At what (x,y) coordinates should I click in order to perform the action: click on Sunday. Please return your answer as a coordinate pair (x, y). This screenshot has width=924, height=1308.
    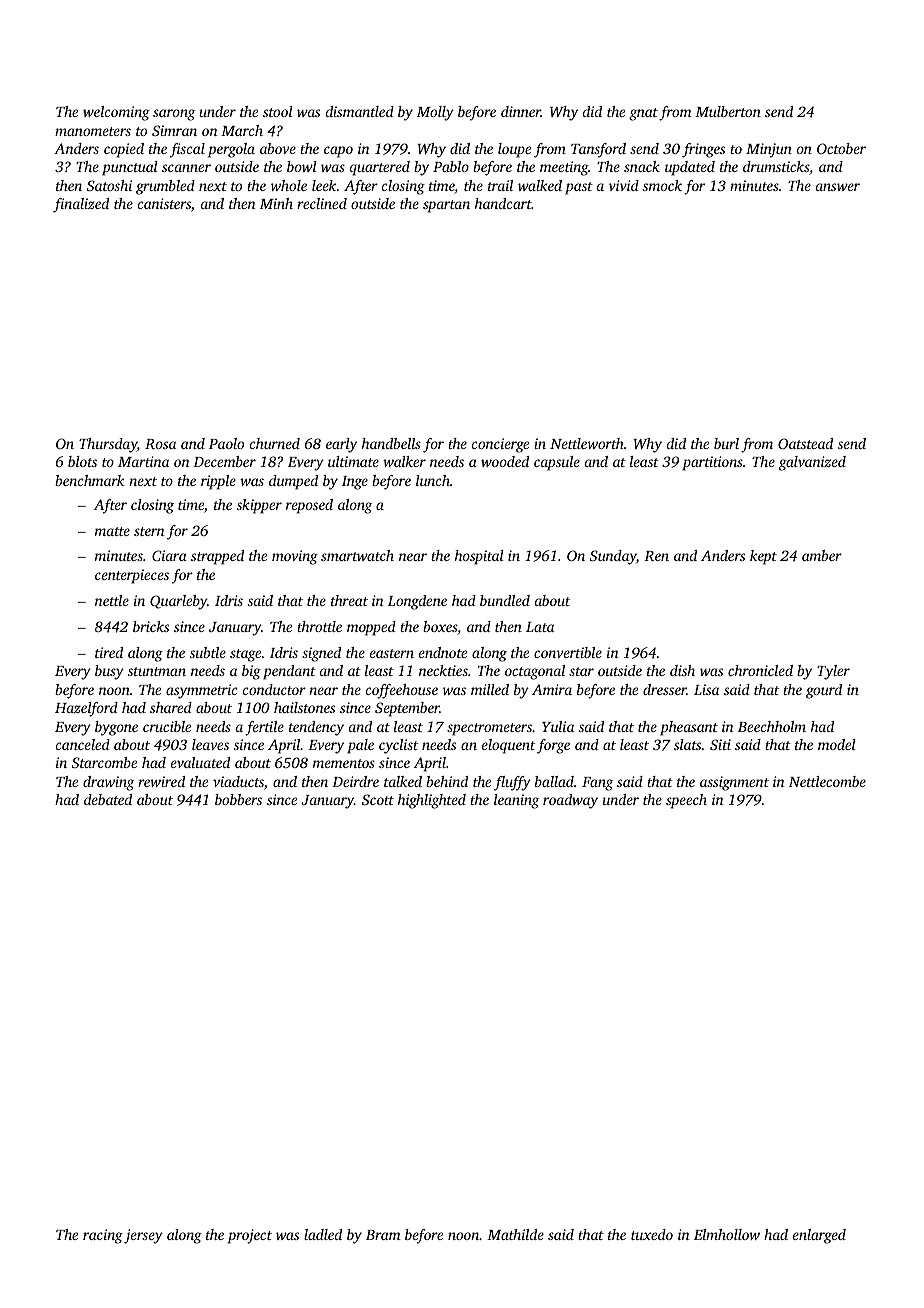
    Looking at the image, I should click on (613, 557).
